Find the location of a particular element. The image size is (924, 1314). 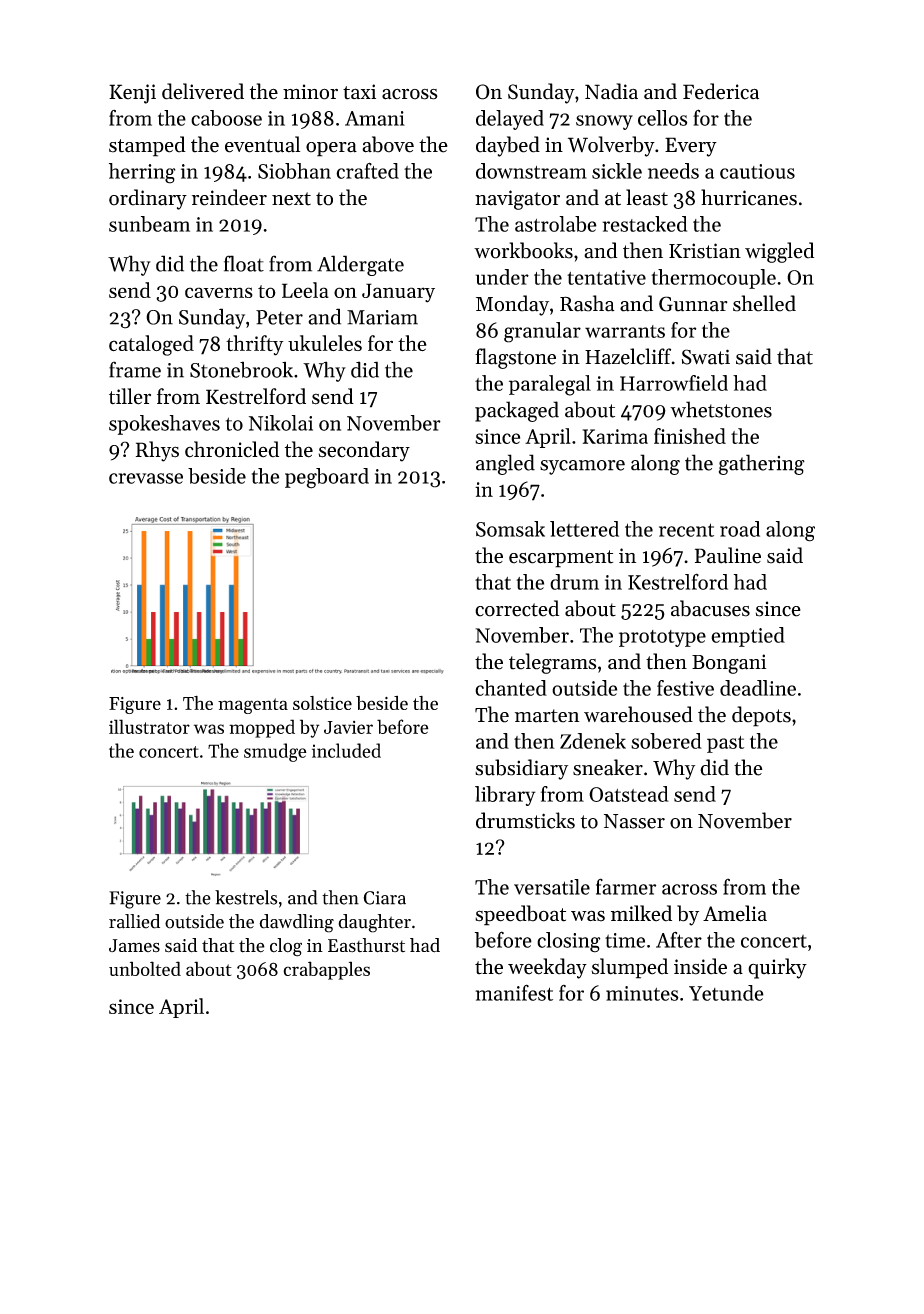

secondary is located at coordinates (364, 451).
